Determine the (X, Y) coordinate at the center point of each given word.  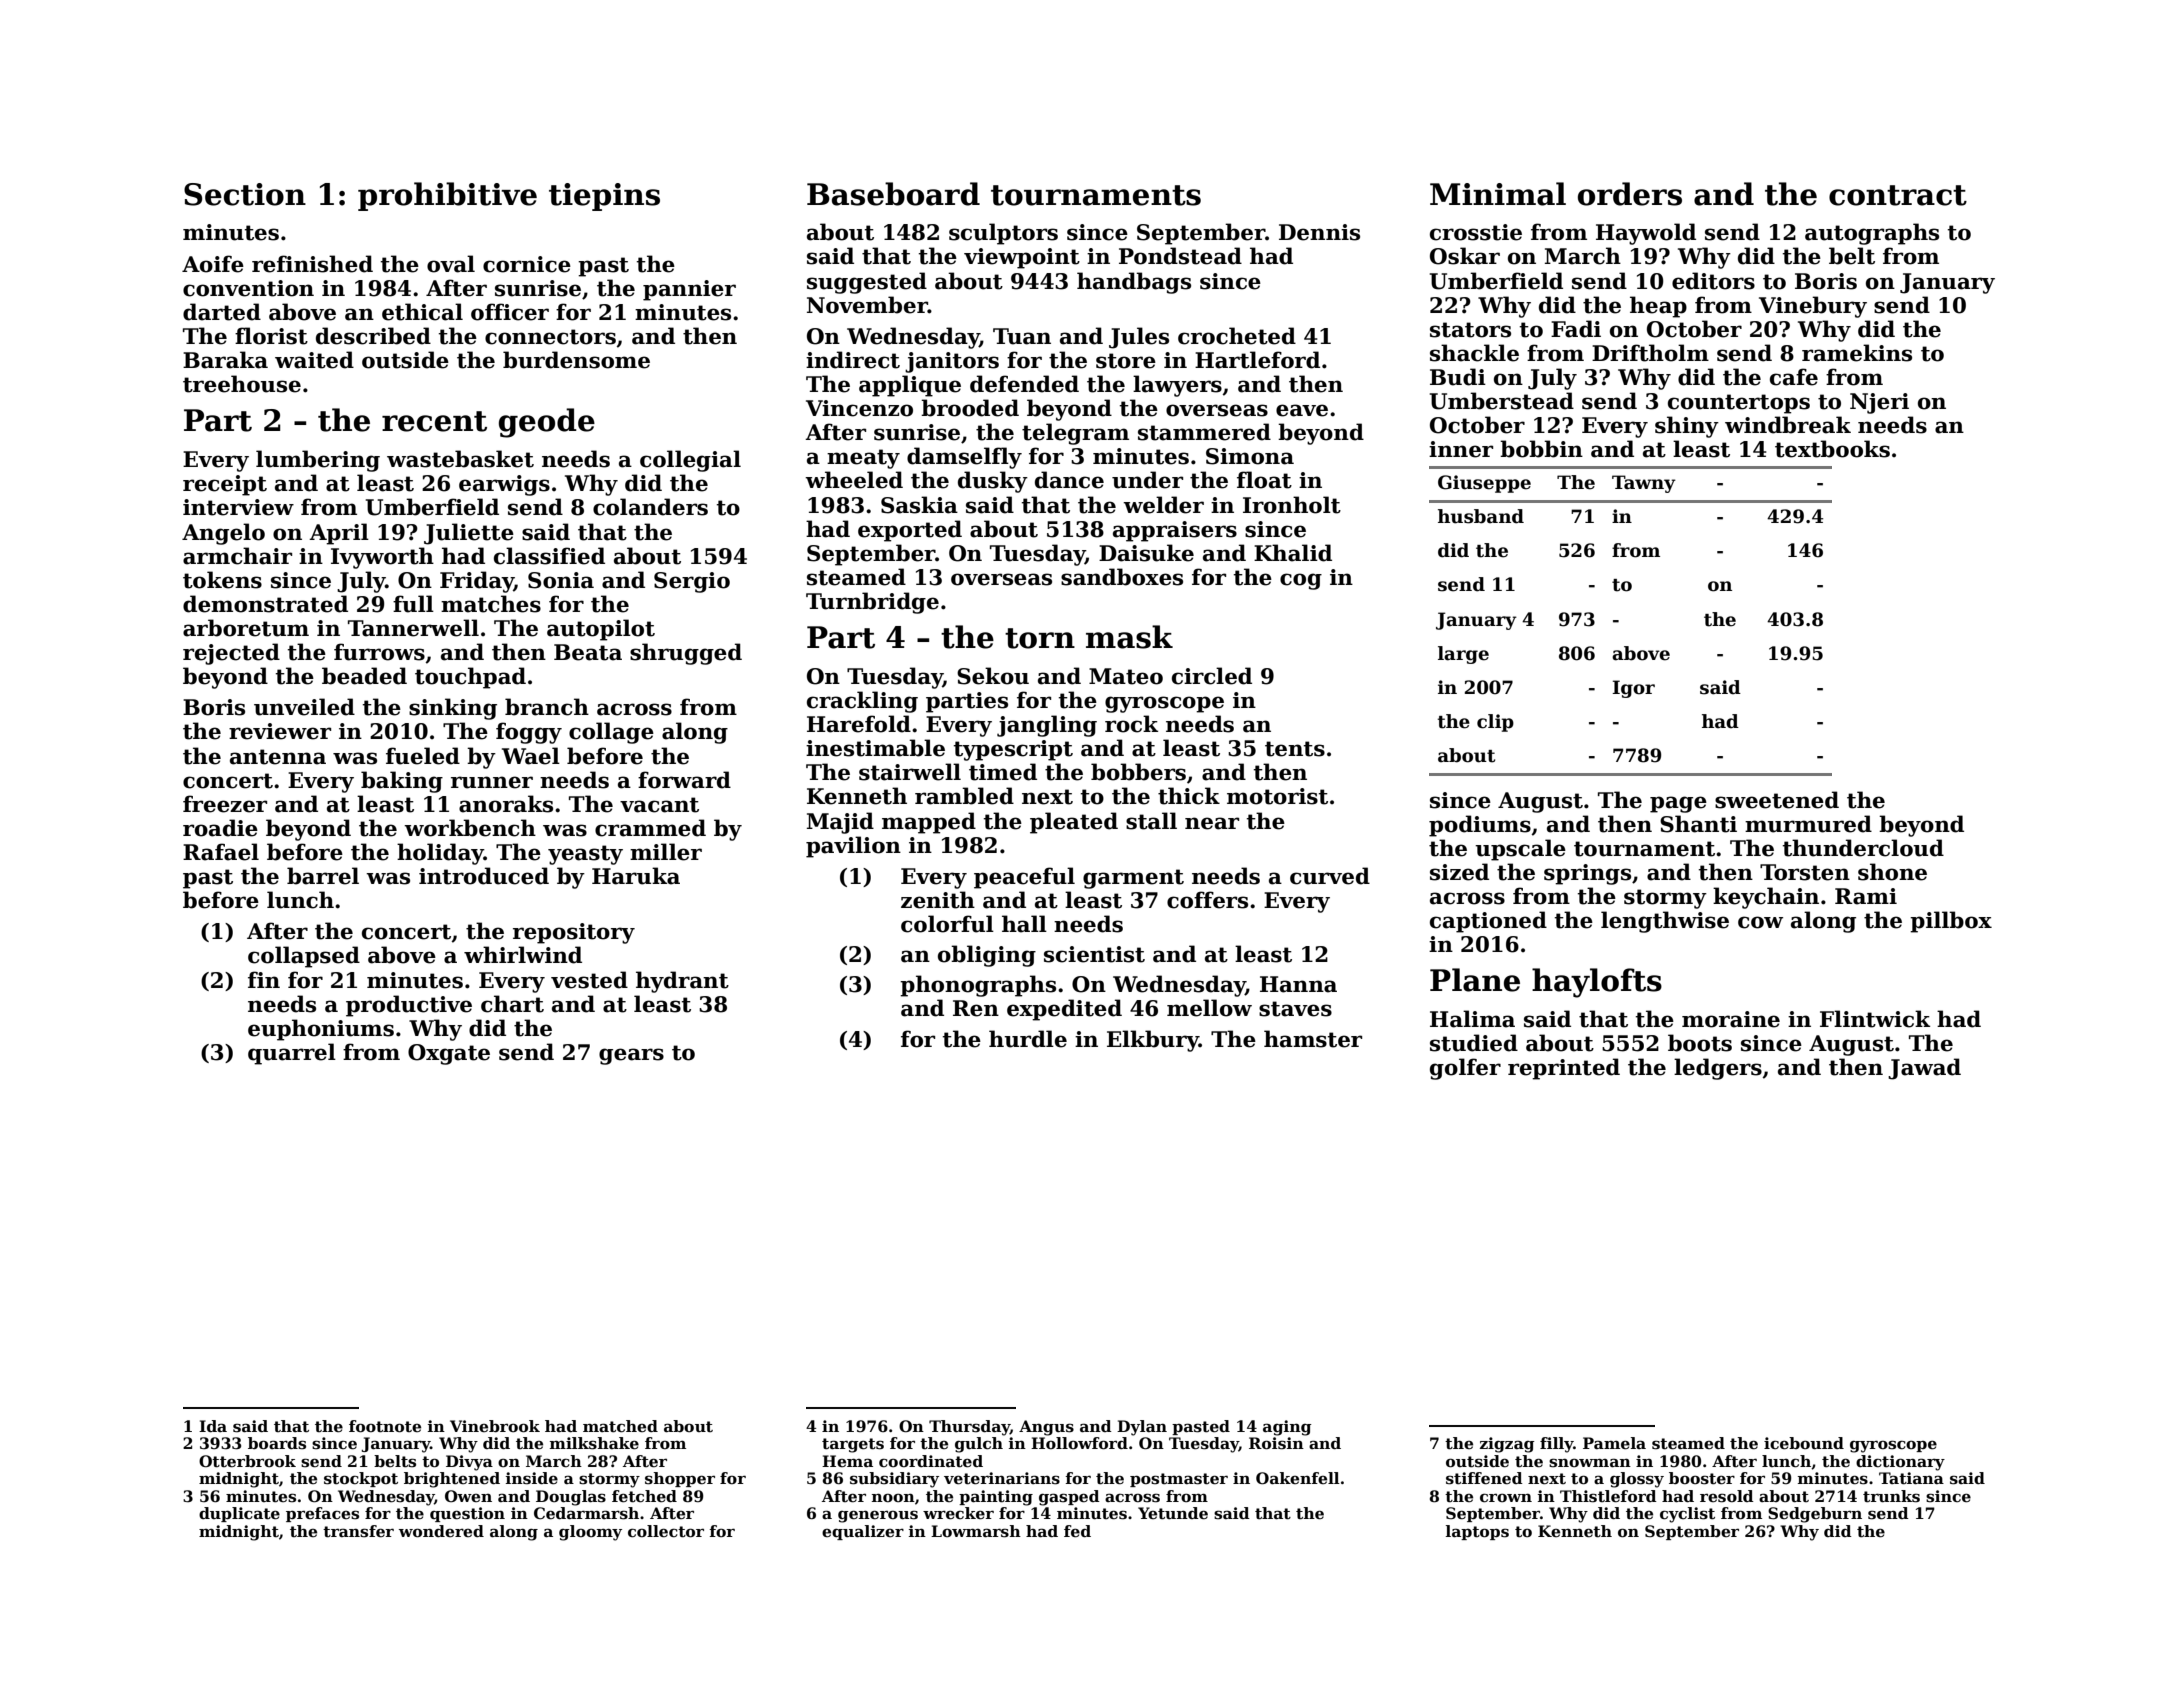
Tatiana (1911, 1478)
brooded (970, 408)
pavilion (853, 847)
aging (1287, 1428)
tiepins (604, 197)
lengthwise (1665, 922)
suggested (867, 283)
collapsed (304, 957)
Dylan (1142, 1428)
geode (547, 423)
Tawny (1644, 484)
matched (620, 1426)
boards (277, 1443)
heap (1658, 307)
